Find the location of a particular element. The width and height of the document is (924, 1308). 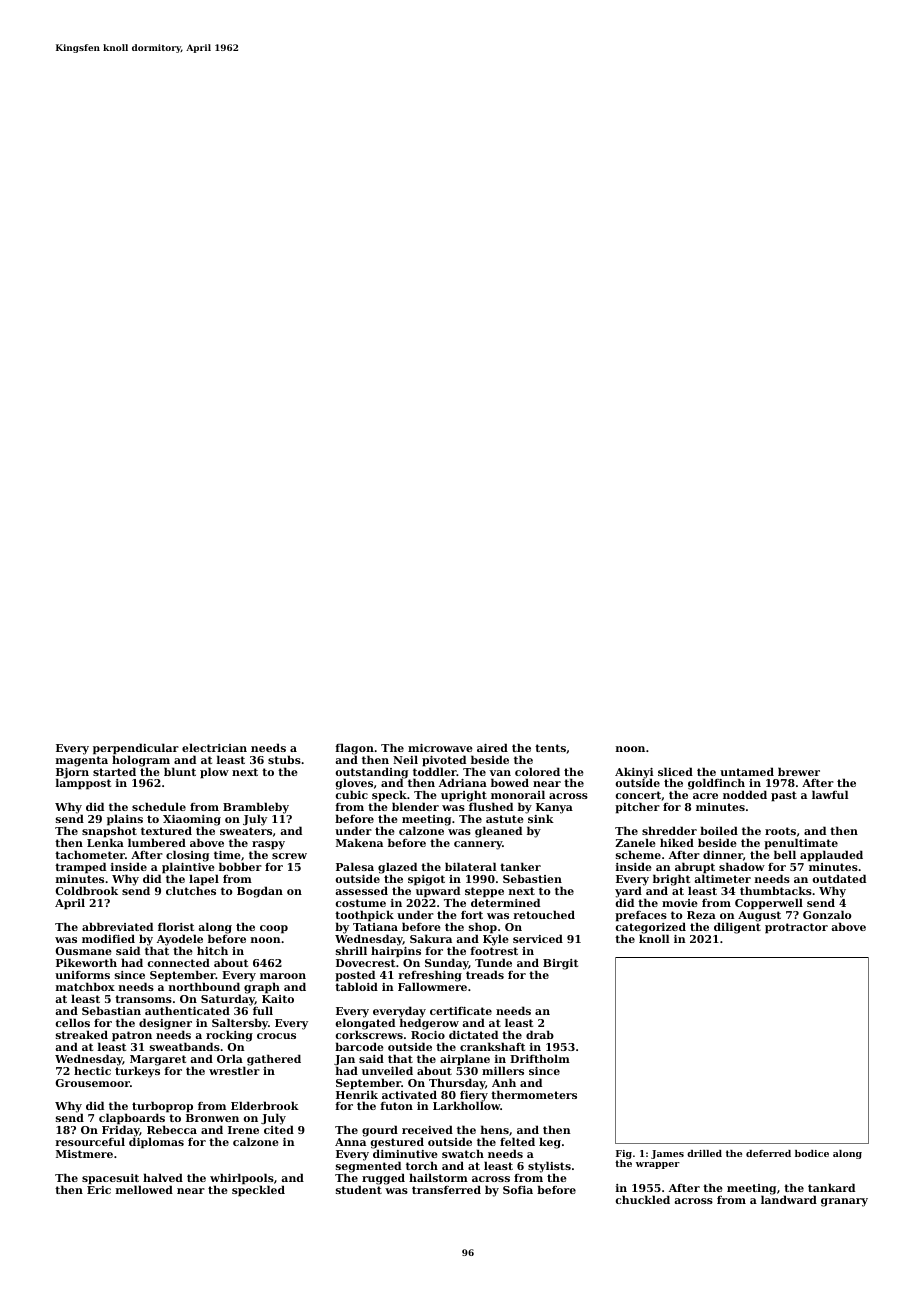

yard is located at coordinates (628, 893).
